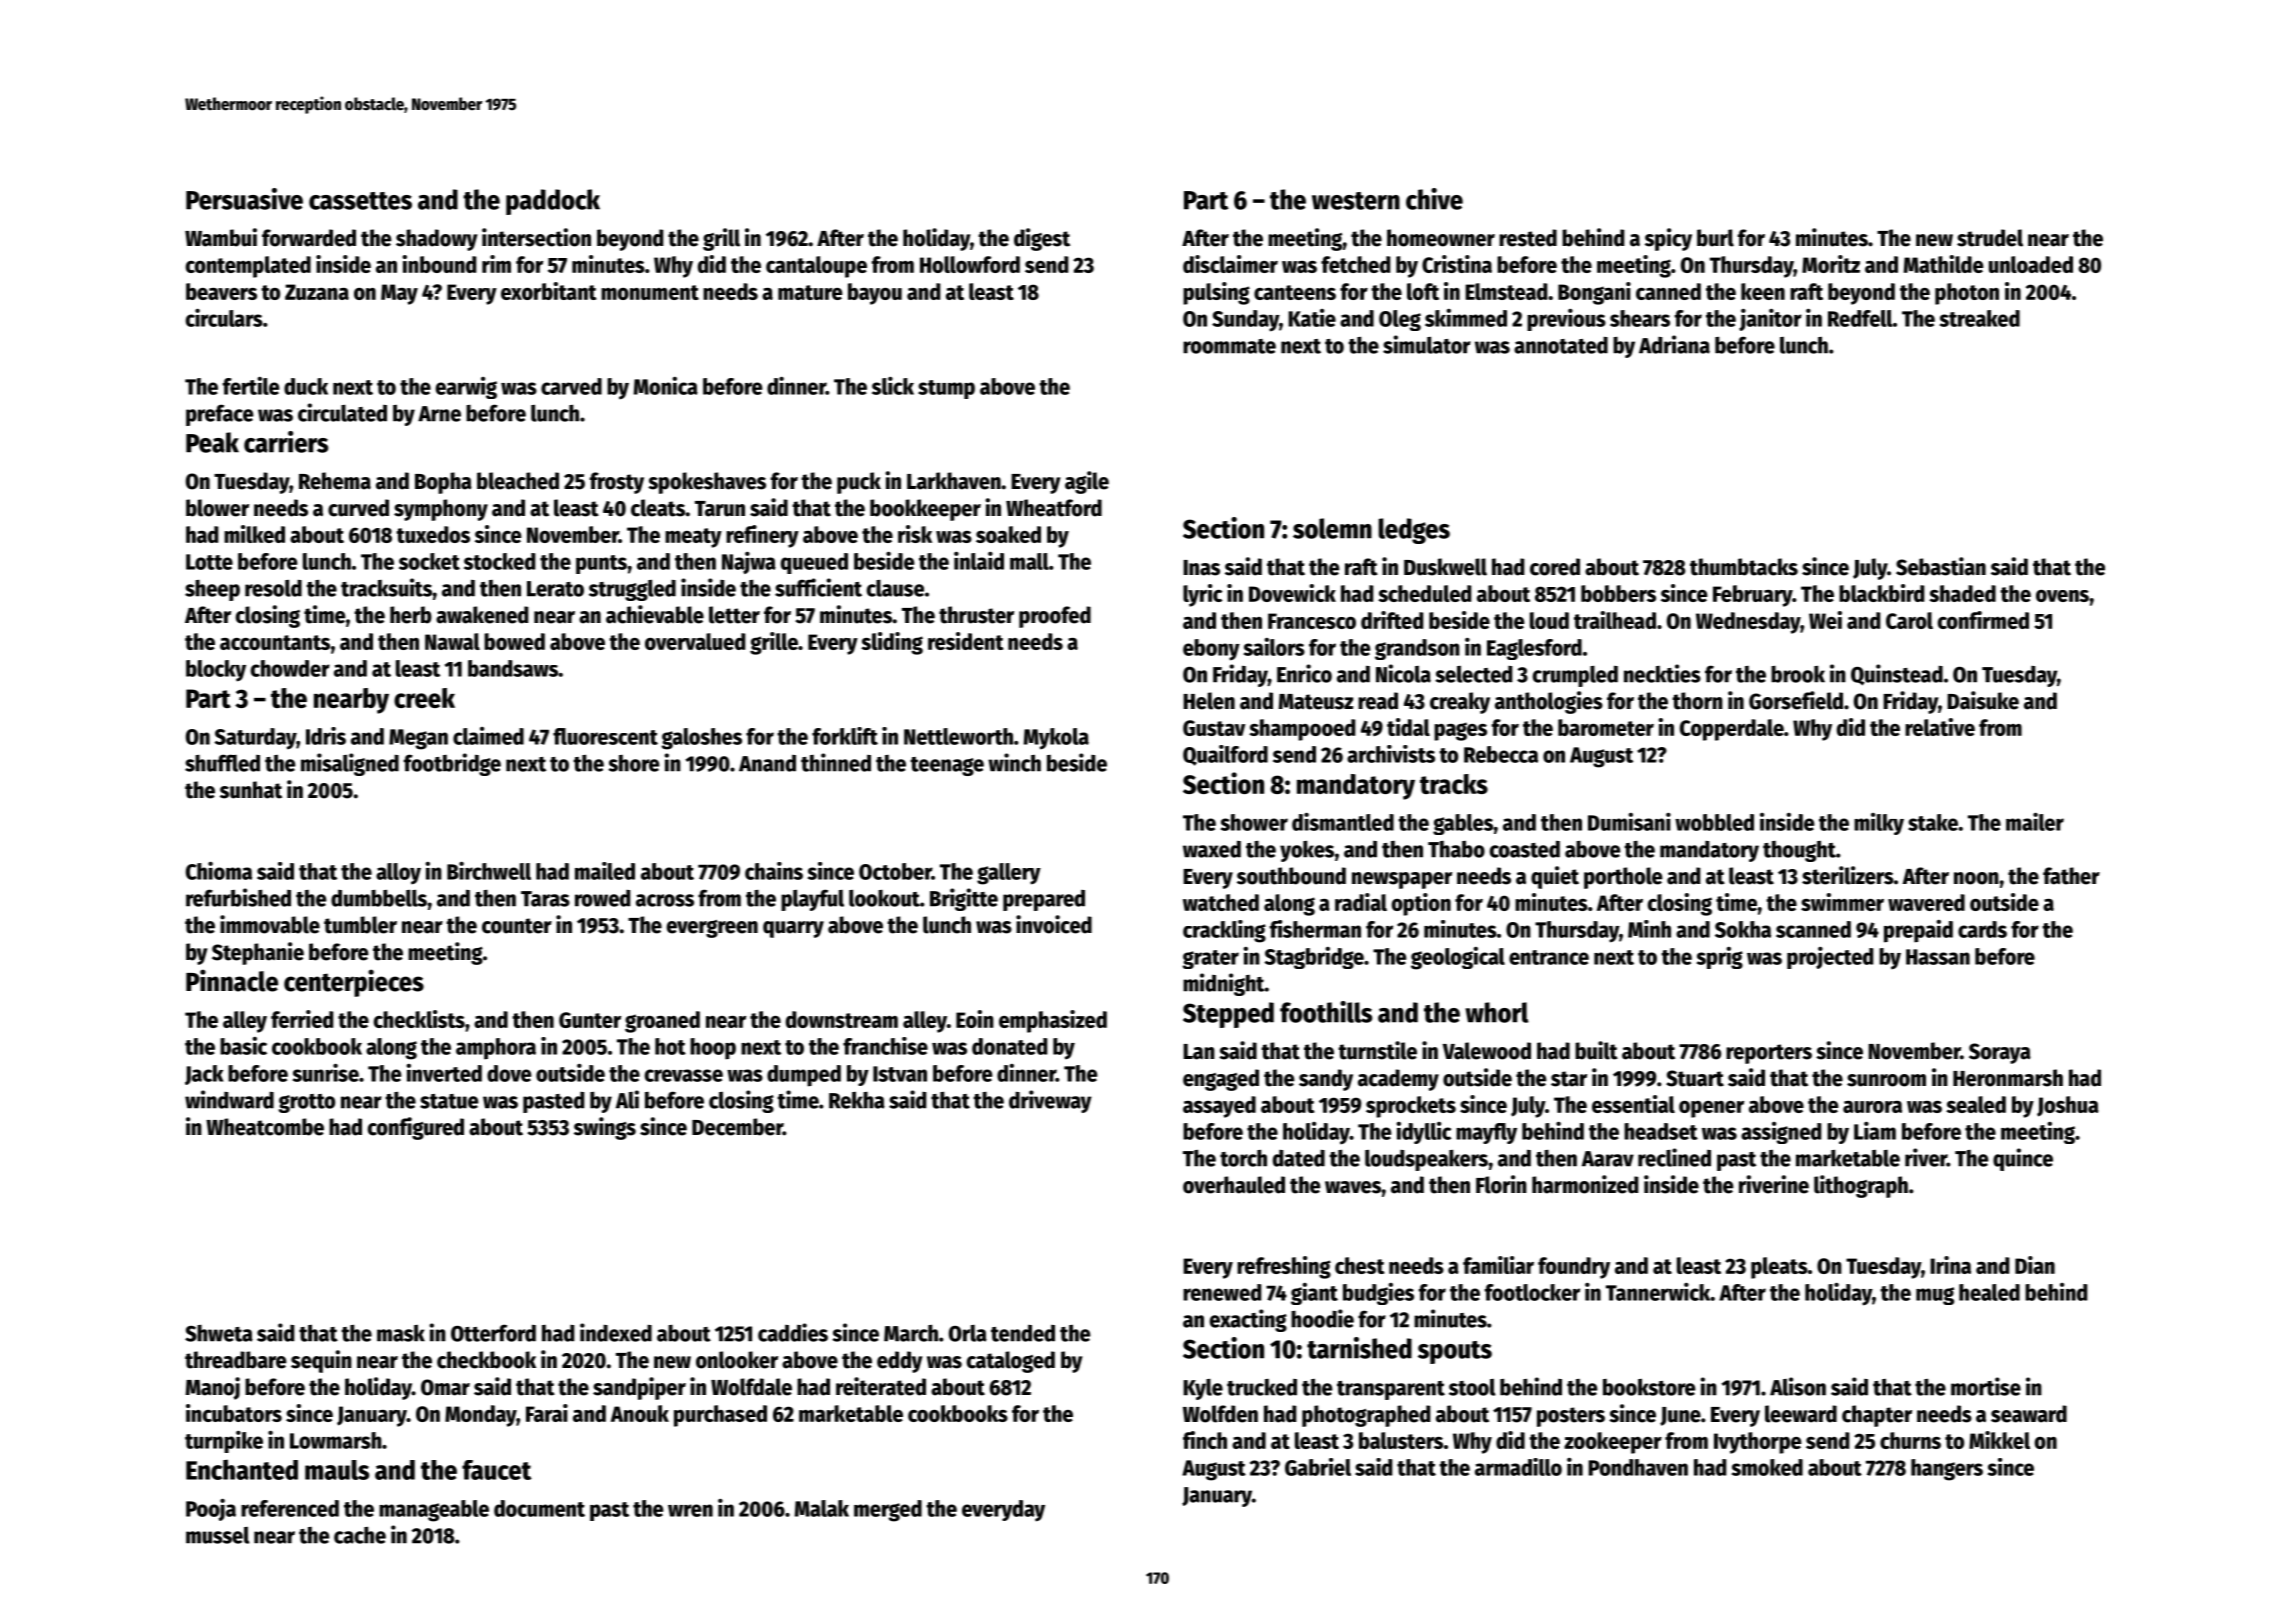  Describe the element at coordinates (633, 763) in the document. I see `shore` at that location.
